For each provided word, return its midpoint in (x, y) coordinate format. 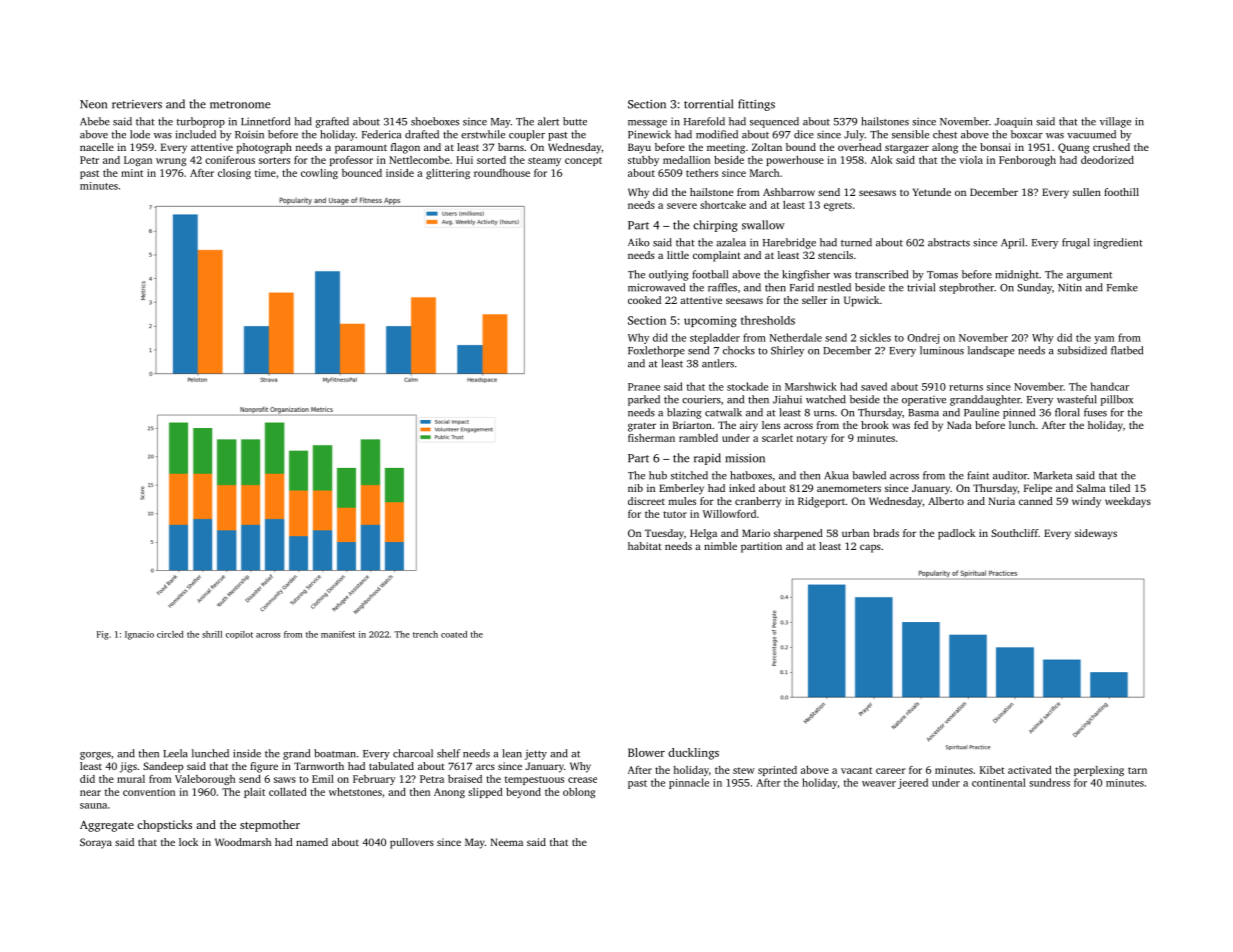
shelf (448, 753)
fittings (756, 105)
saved (874, 386)
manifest (338, 634)
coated (454, 634)
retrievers (137, 104)
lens (771, 425)
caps (870, 548)
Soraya (96, 843)
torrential (708, 104)
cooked (644, 300)
